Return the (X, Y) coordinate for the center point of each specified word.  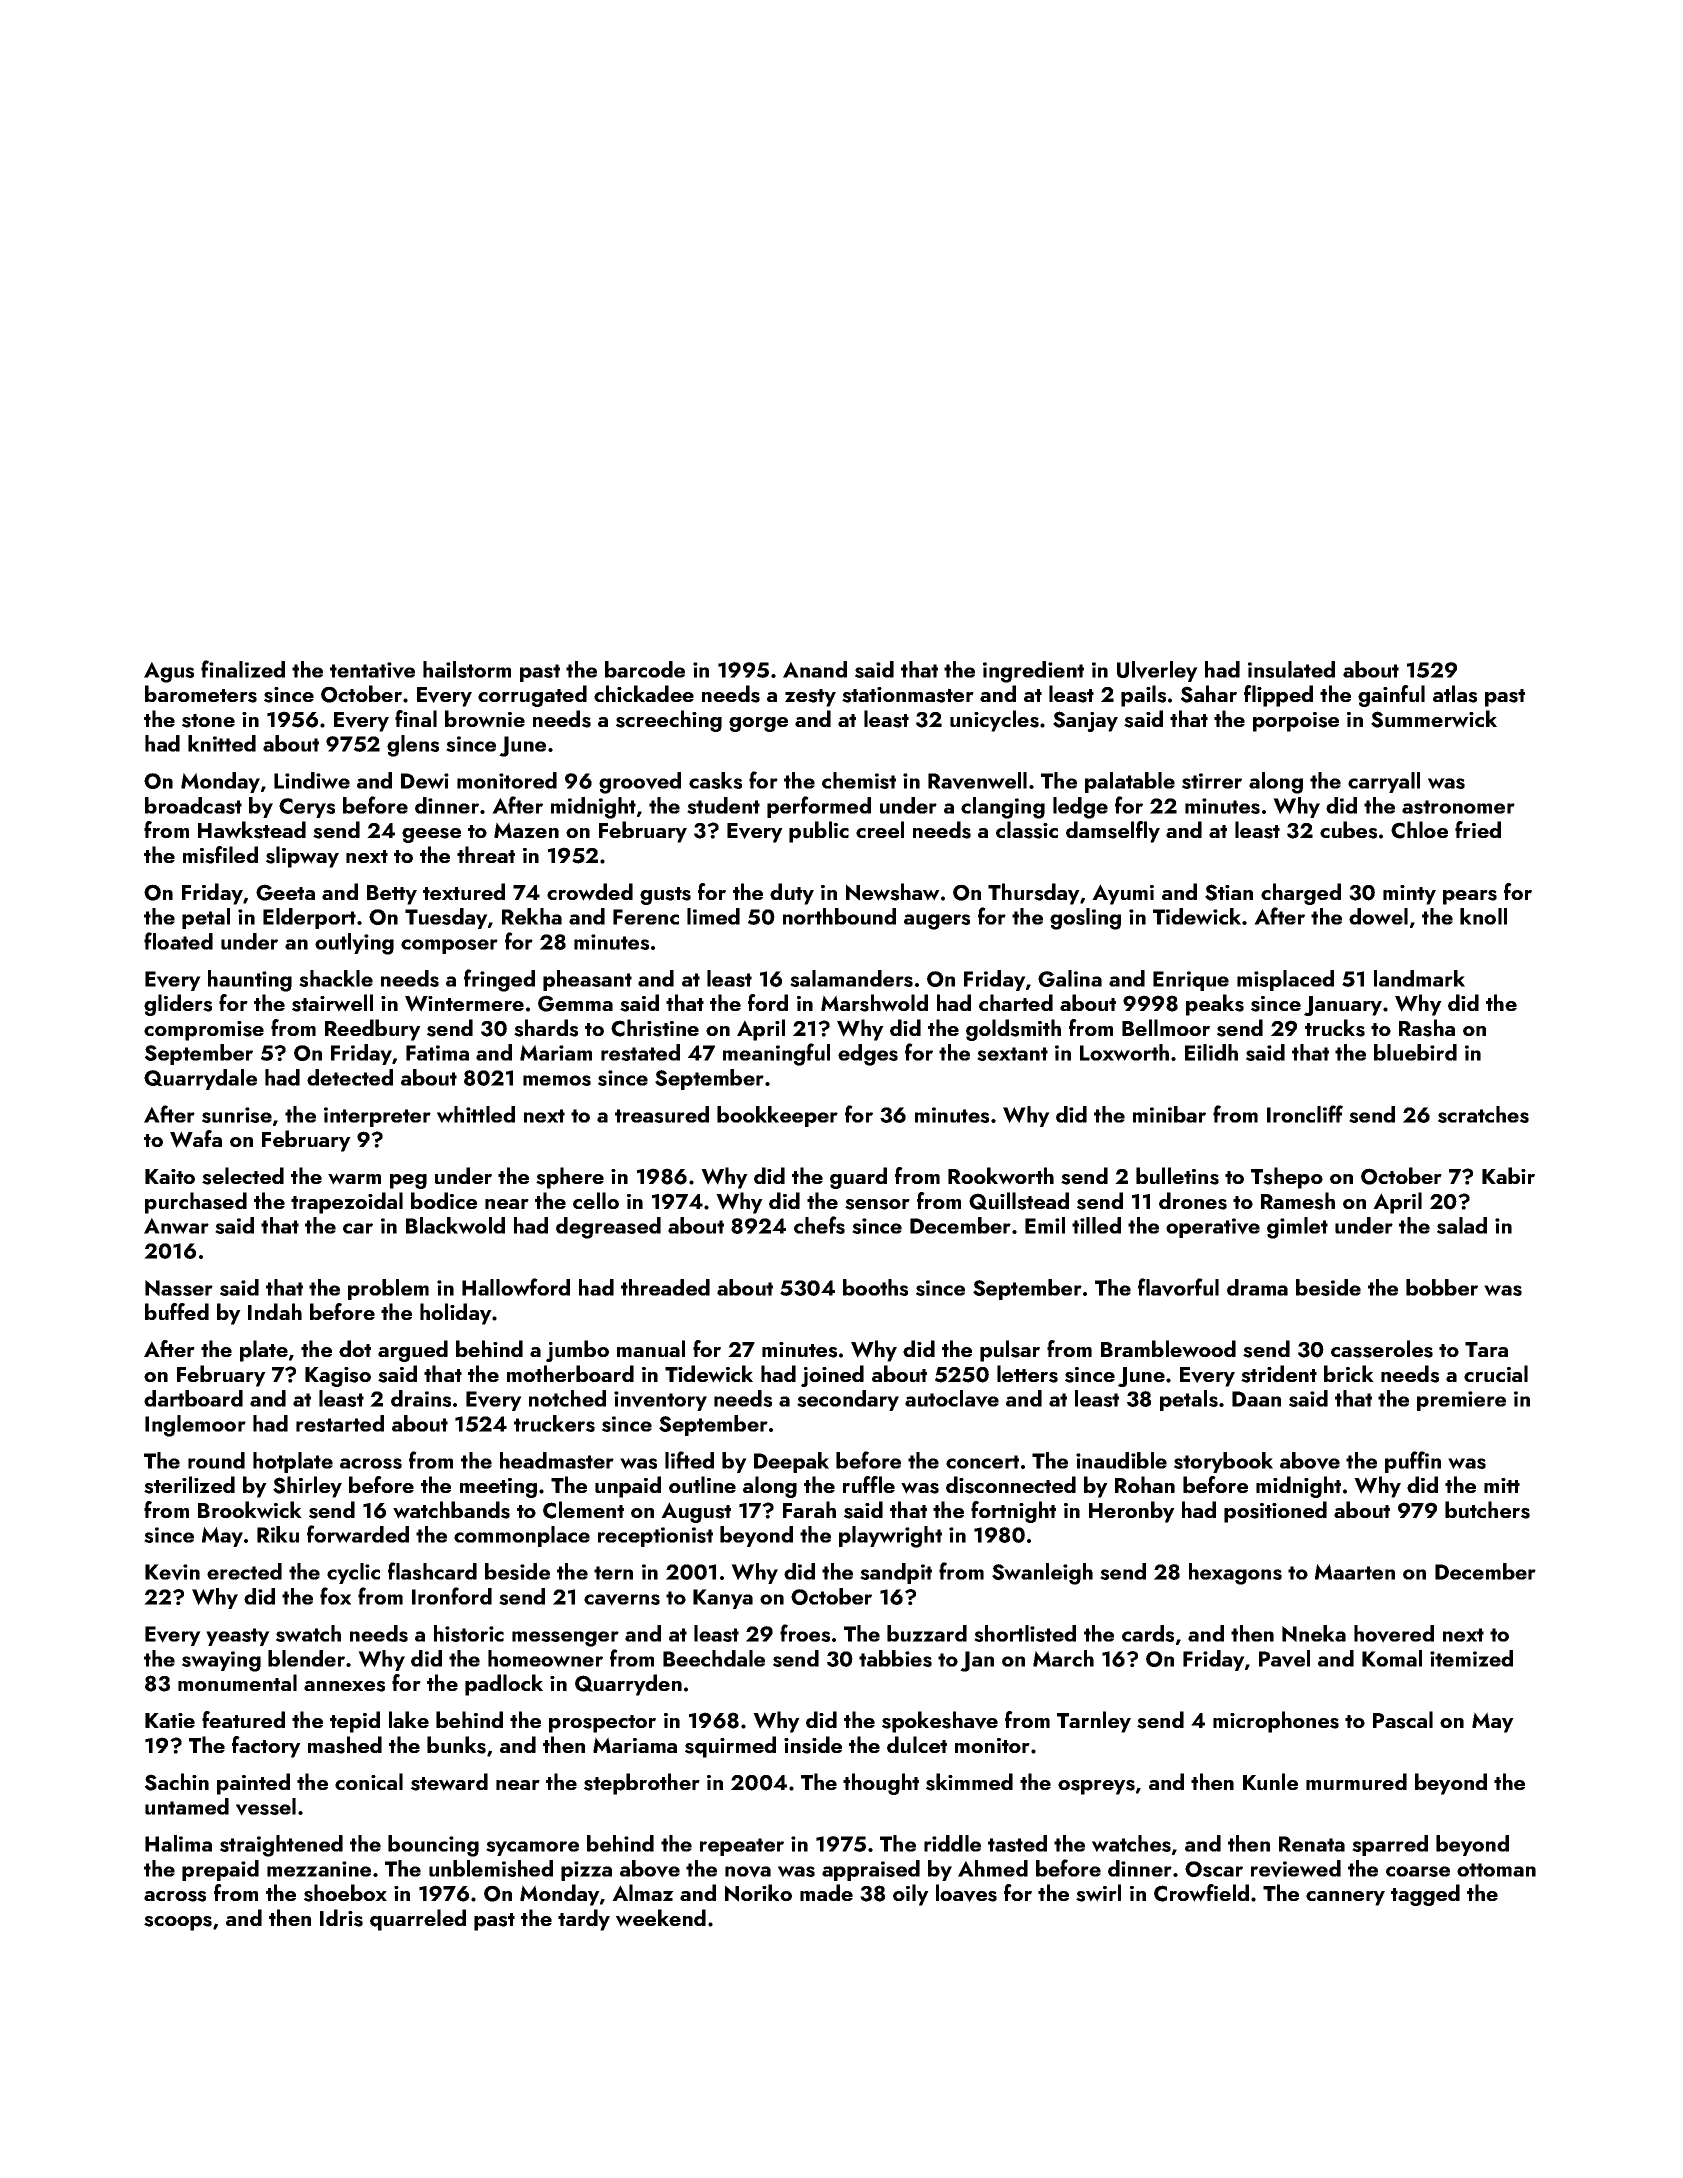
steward (449, 1782)
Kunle (1270, 1781)
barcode (645, 669)
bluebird (1415, 1052)
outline (702, 1484)
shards (546, 1028)
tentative (372, 670)
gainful (1391, 696)
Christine (655, 1028)
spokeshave (940, 1722)
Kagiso (338, 1377)
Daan (1256, 1399)
